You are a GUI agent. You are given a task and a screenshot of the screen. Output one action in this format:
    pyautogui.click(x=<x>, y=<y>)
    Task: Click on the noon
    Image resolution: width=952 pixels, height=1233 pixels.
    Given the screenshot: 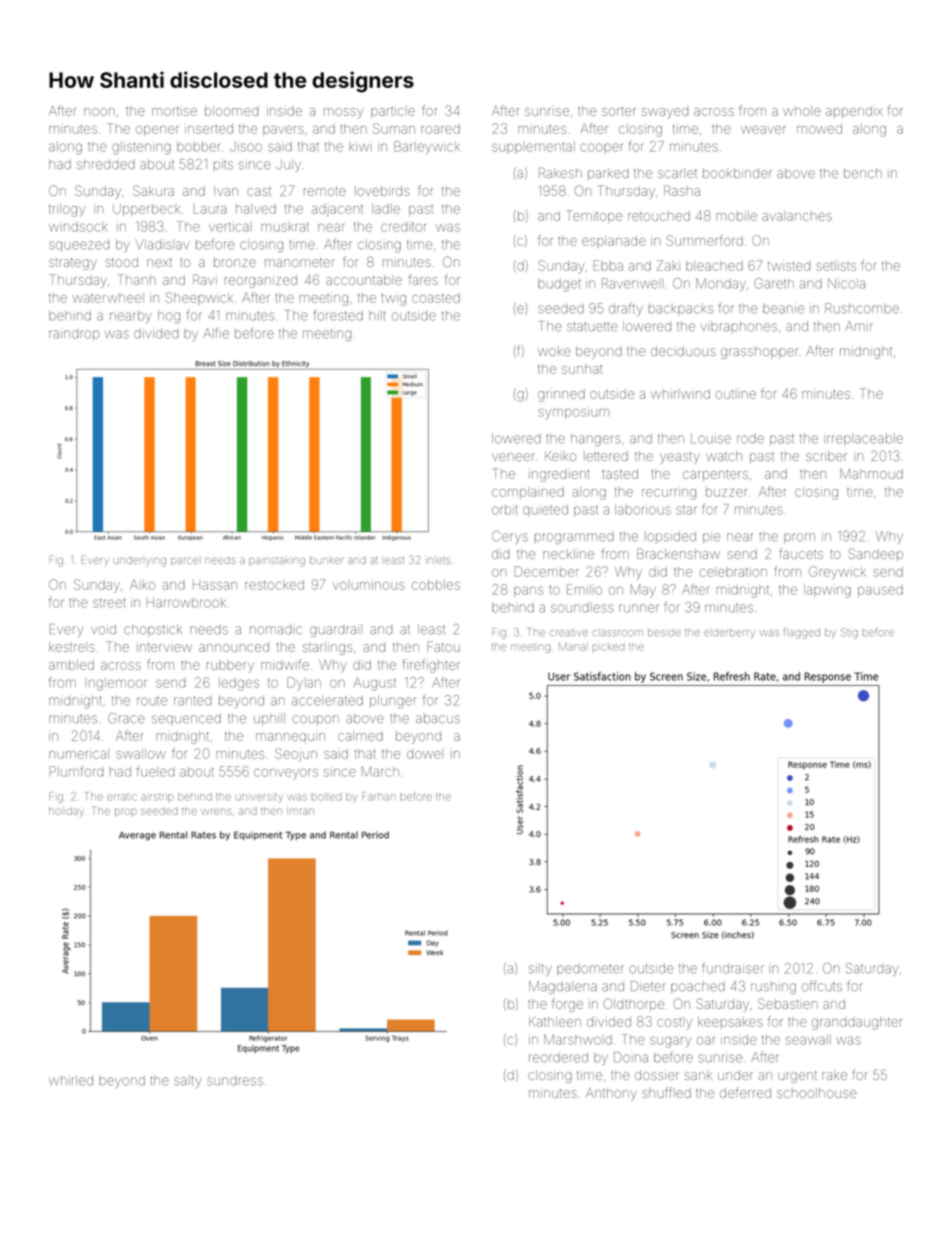 What is the action you would take?
    pyautogui.click(x=99, y=112)
